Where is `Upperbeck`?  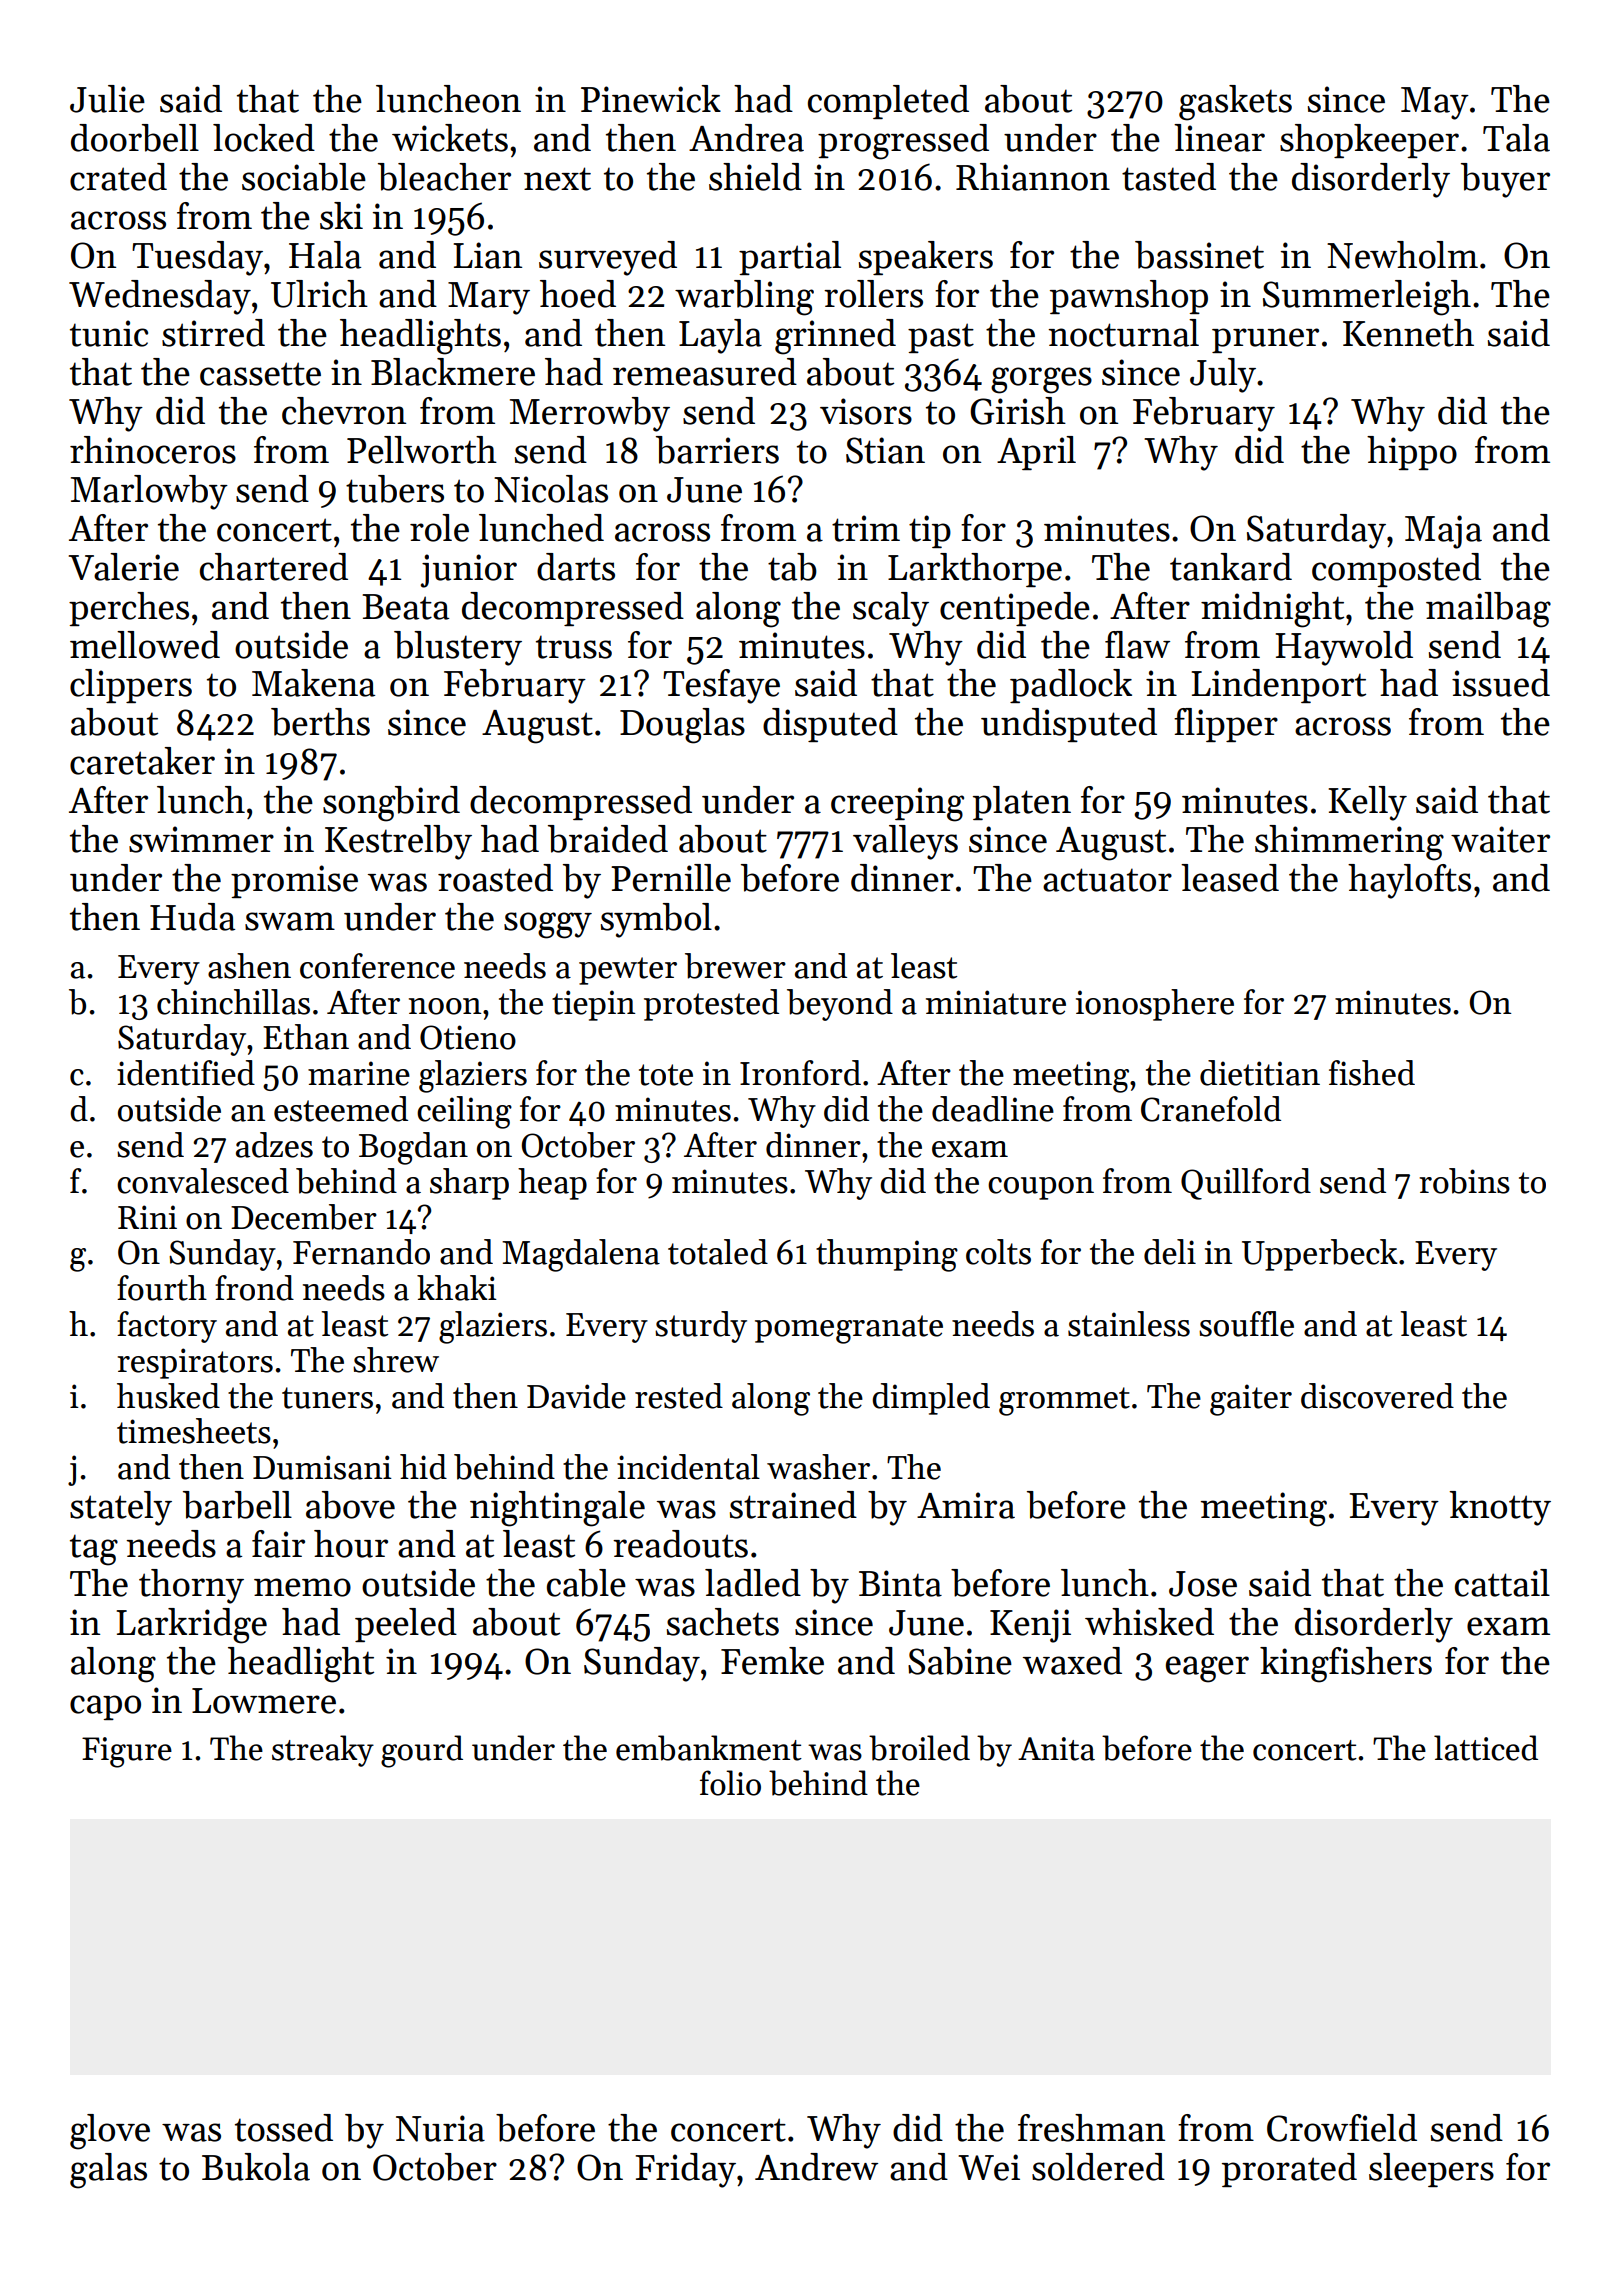 Upperbeck is located at coordinates (1320, 1255).
